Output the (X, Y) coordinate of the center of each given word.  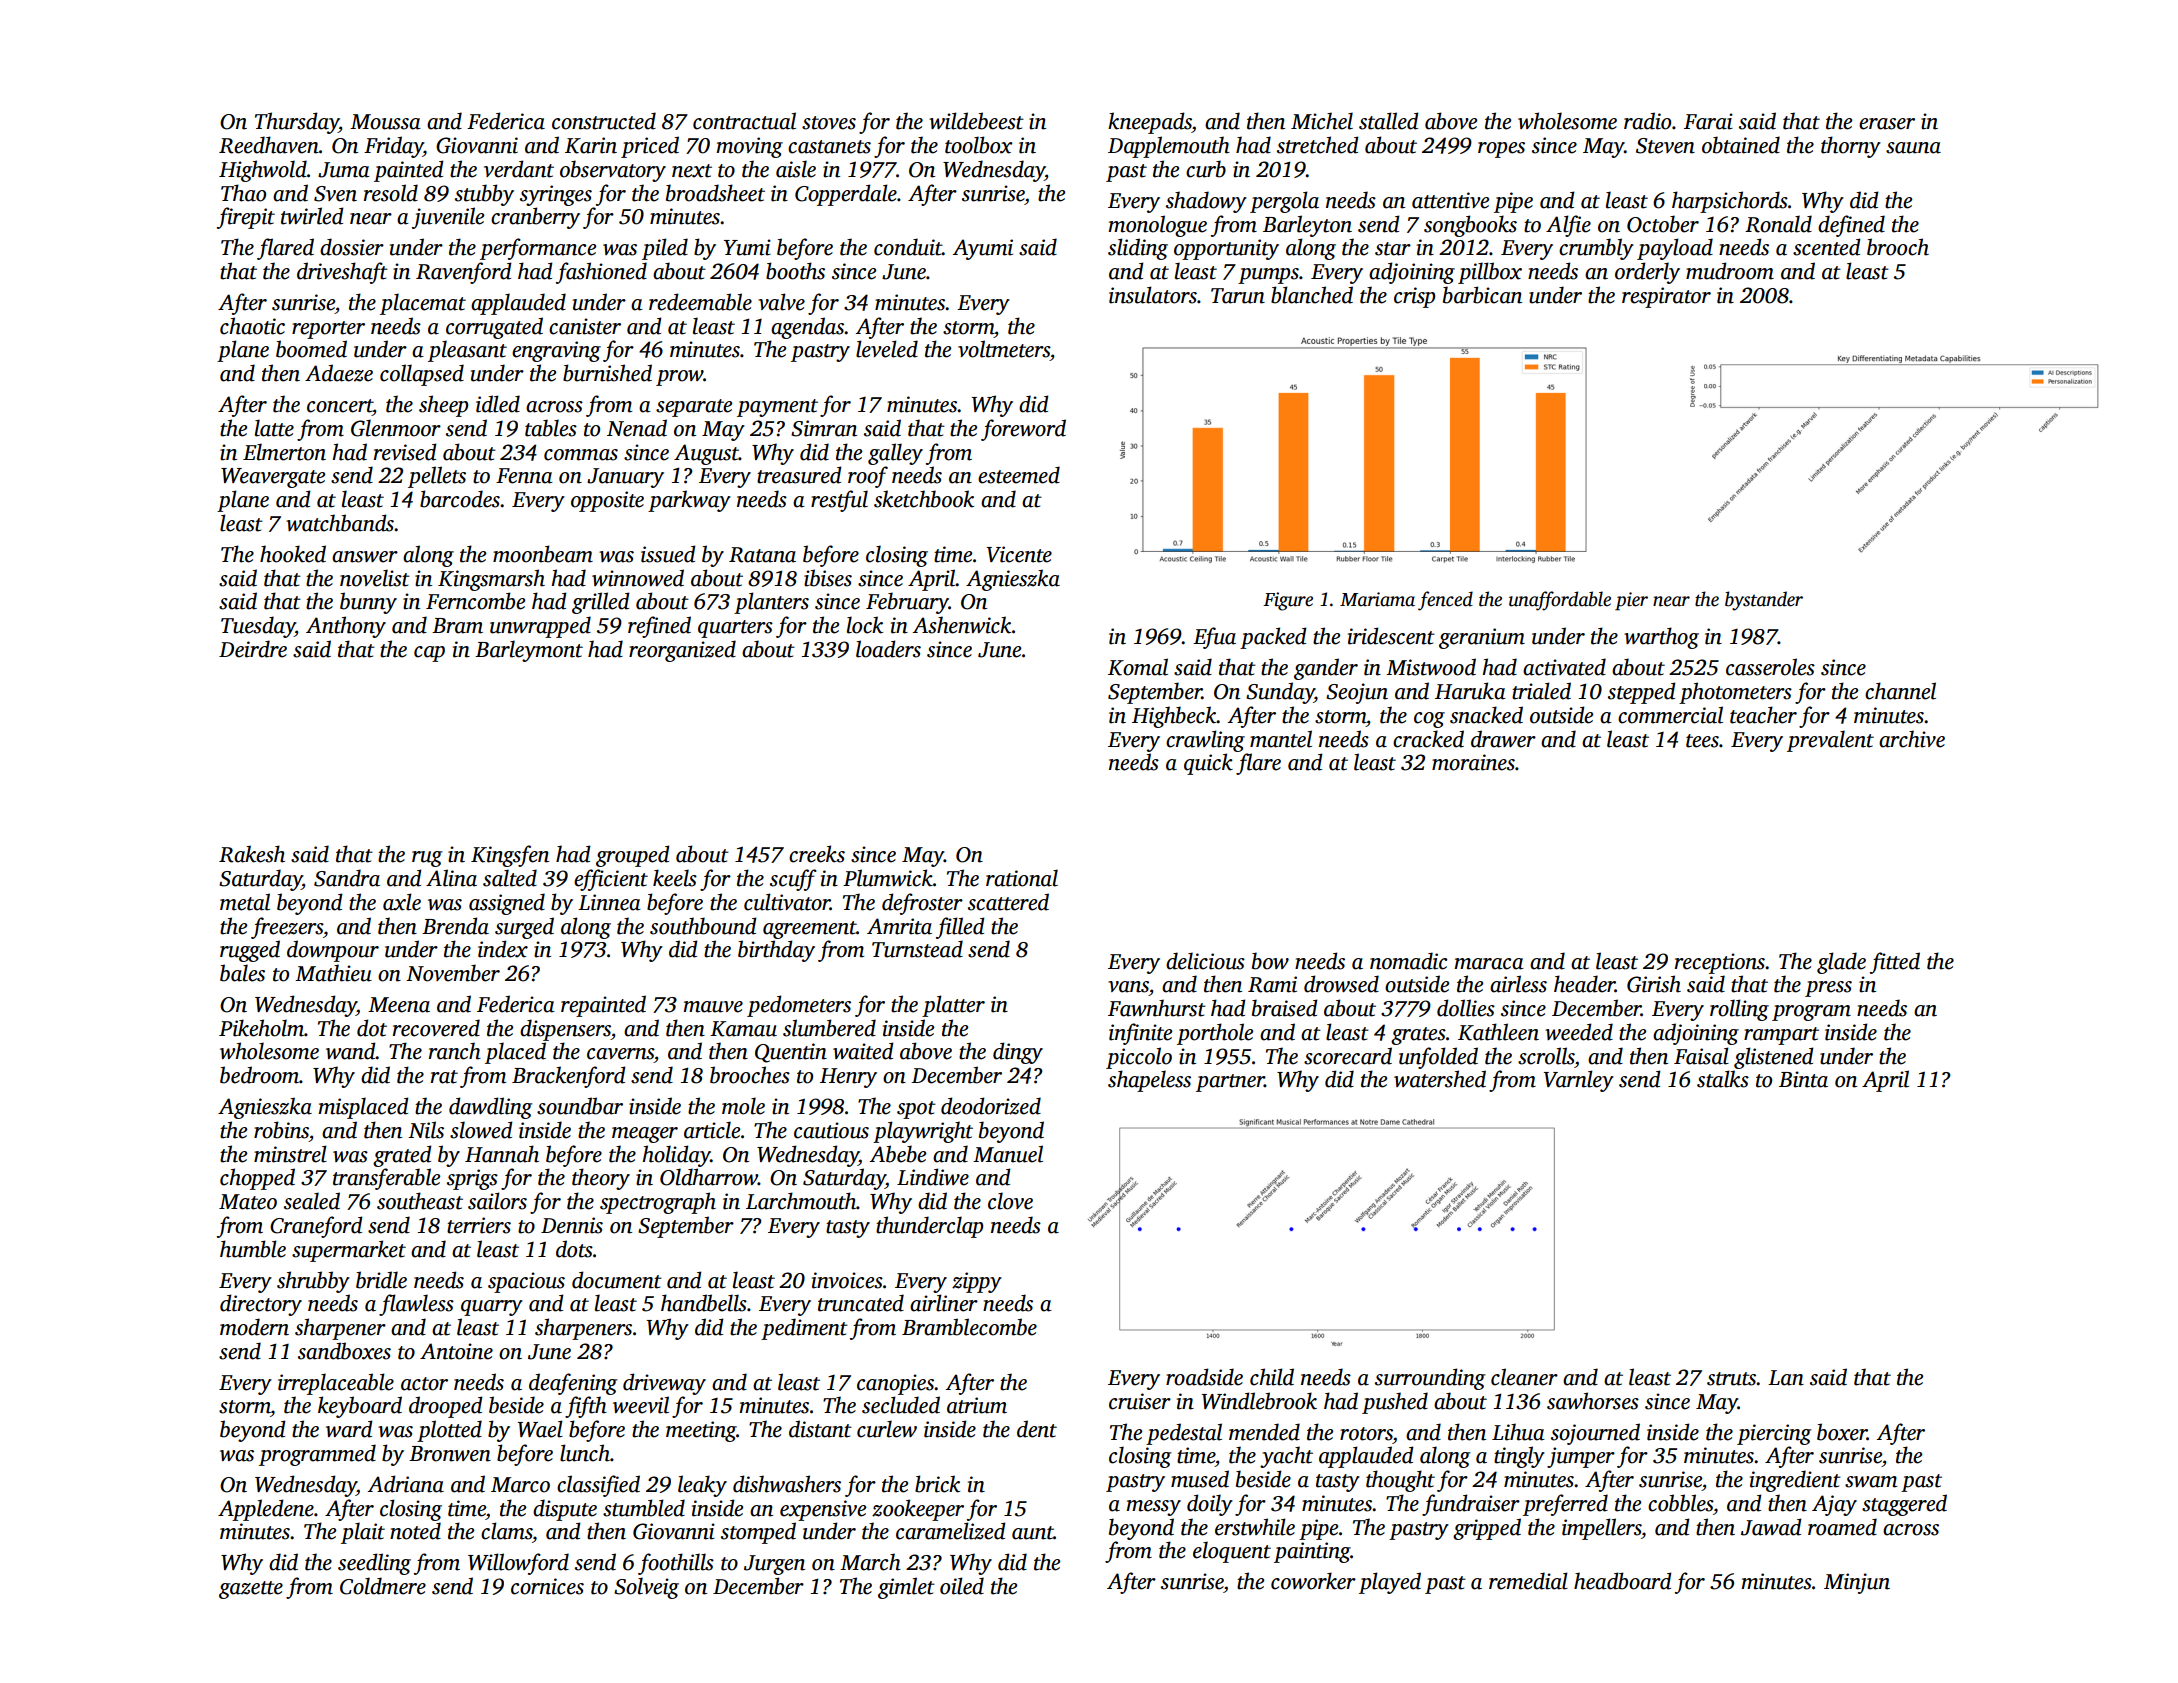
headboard (1623, 1581)
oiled (962, 1586)
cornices (547, 1586)
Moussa (385, 122)
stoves (829, 123)
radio (1647, 121)
